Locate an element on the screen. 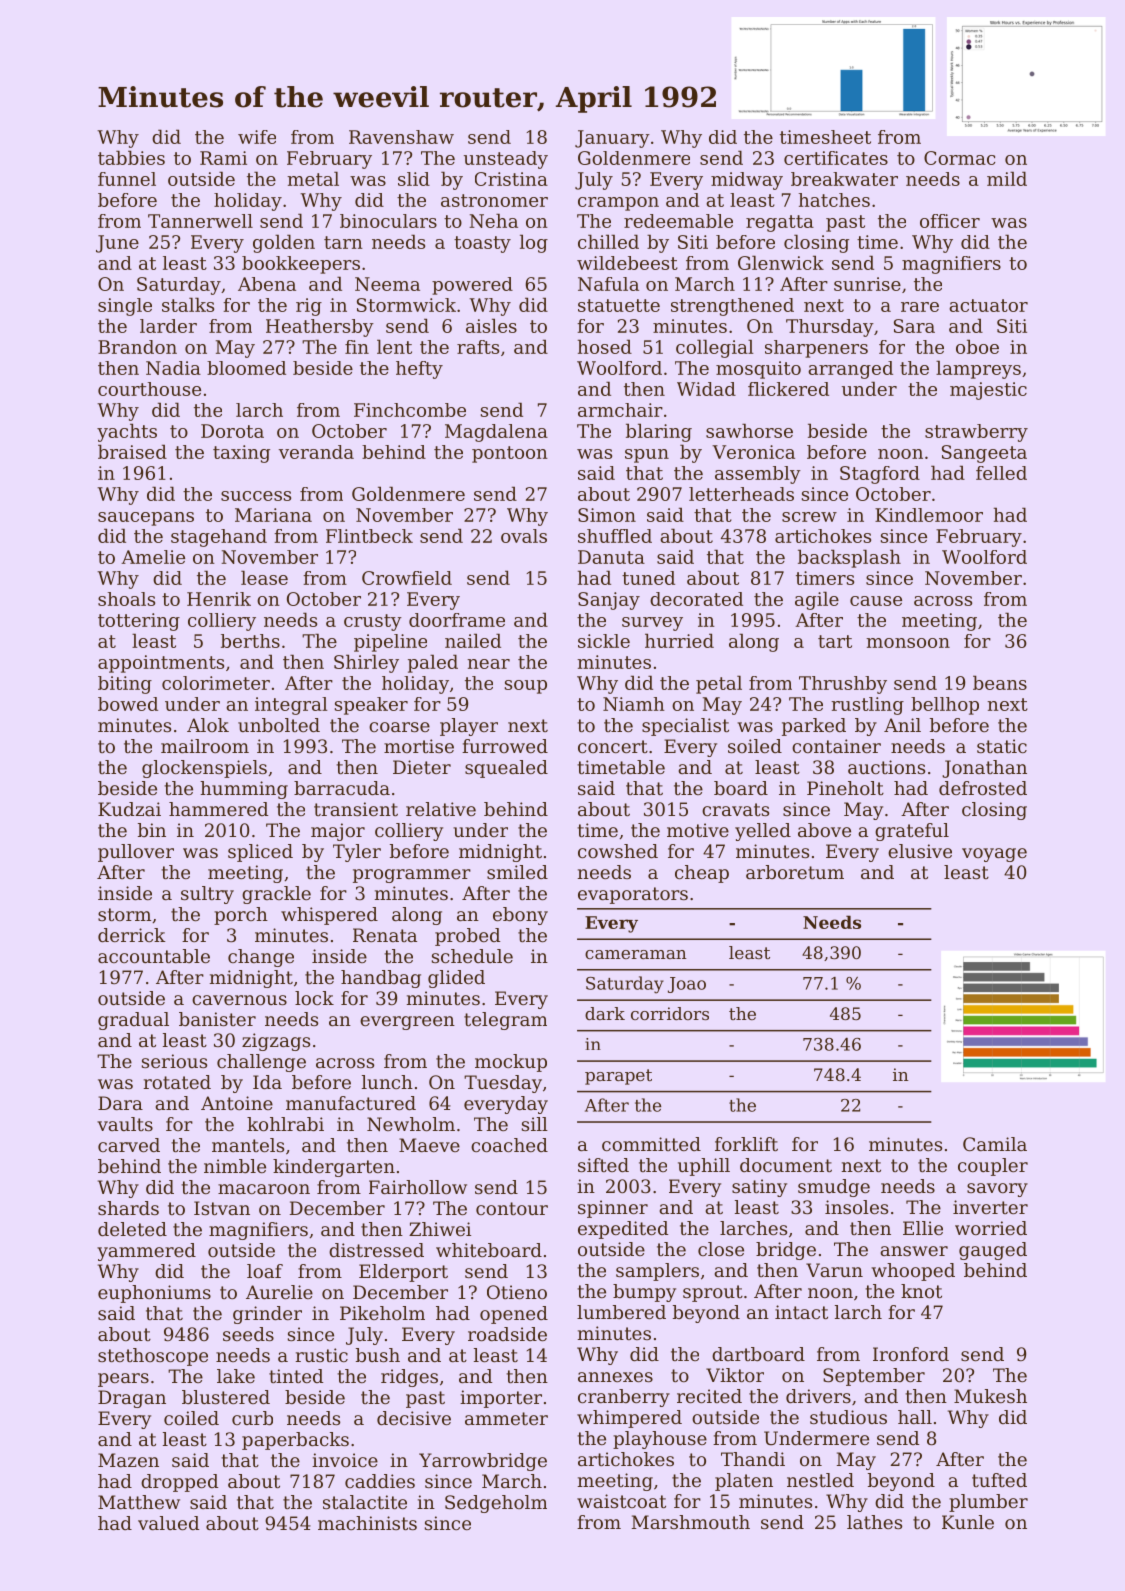 The image size is (1125, 1591). machinists is located at coordinates (367, 1523).
